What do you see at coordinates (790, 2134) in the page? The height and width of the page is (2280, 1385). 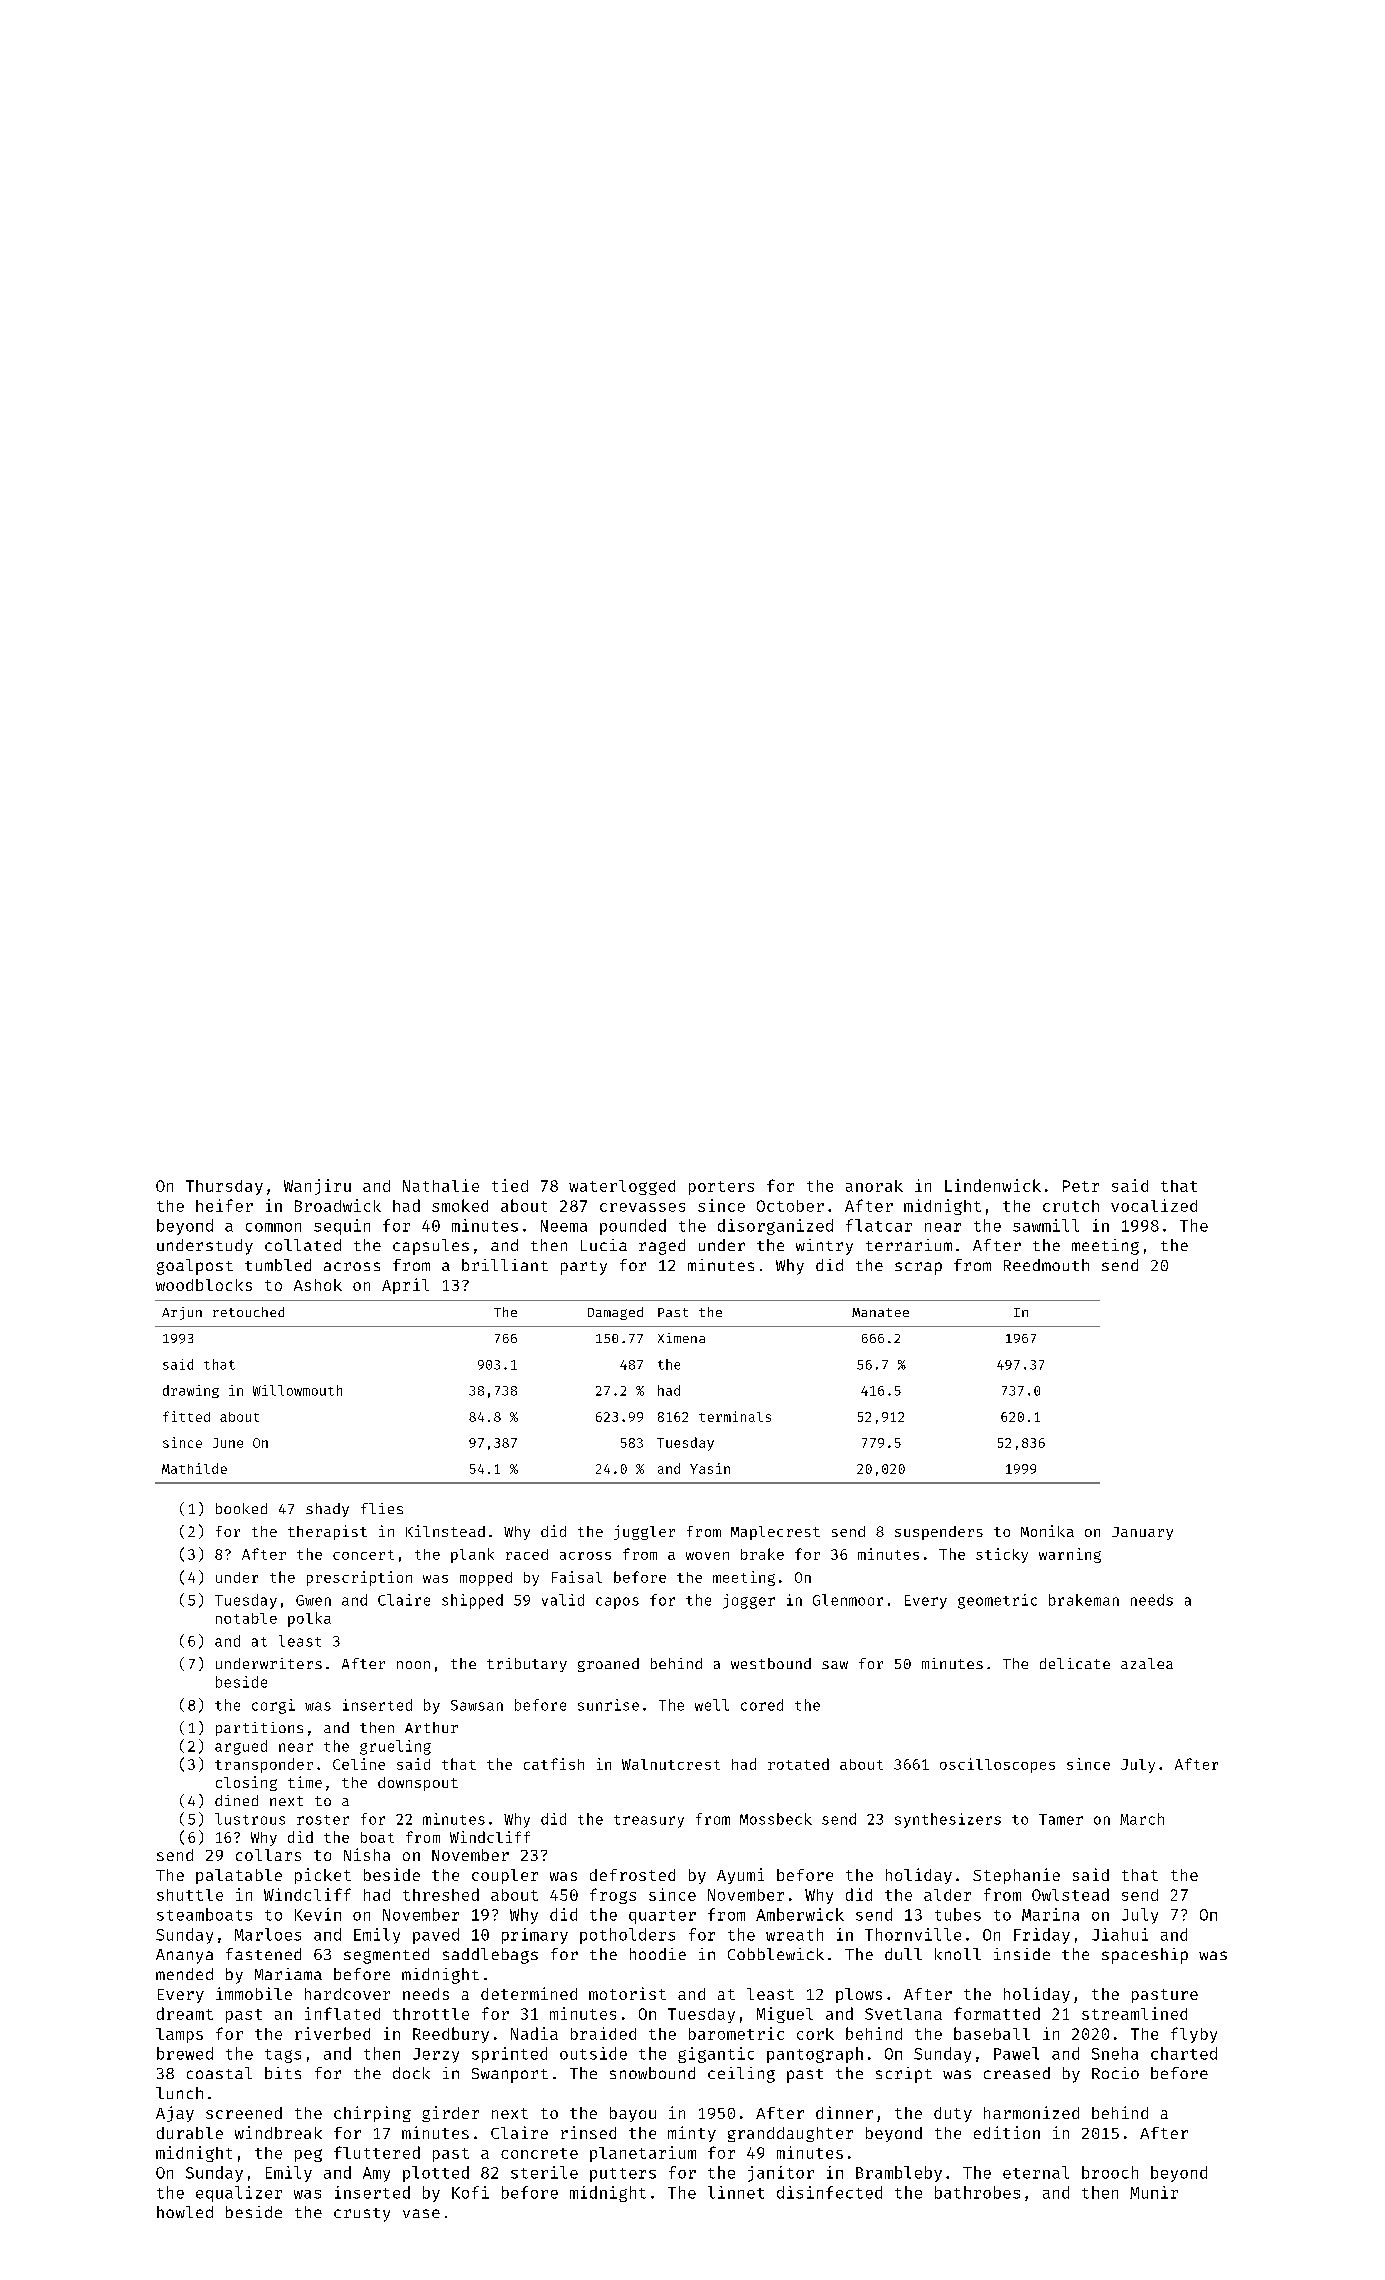 I see `granddaughter` at bounding box center [790, 2134].
